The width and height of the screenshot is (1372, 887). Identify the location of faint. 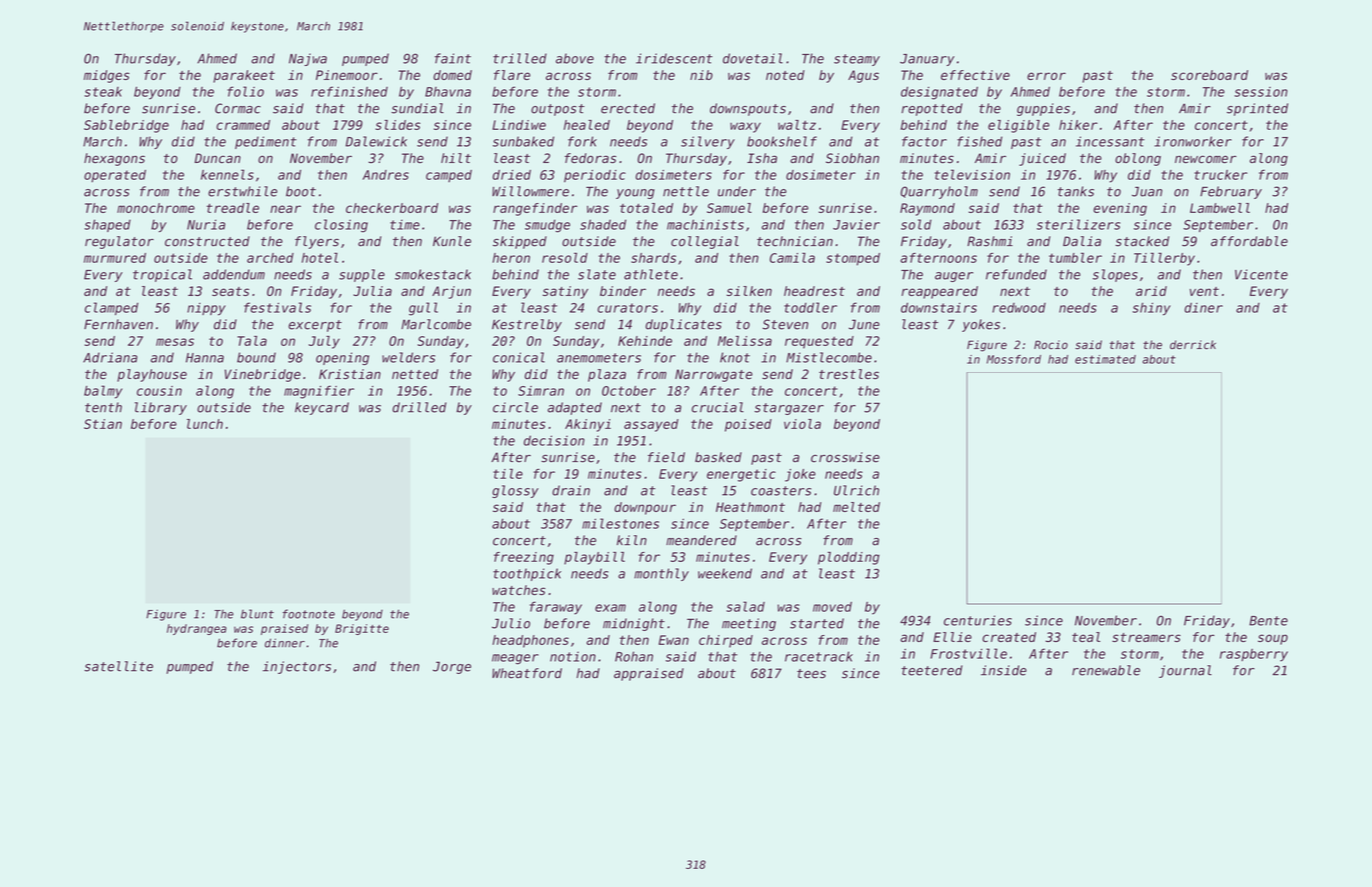
(453, 58).
